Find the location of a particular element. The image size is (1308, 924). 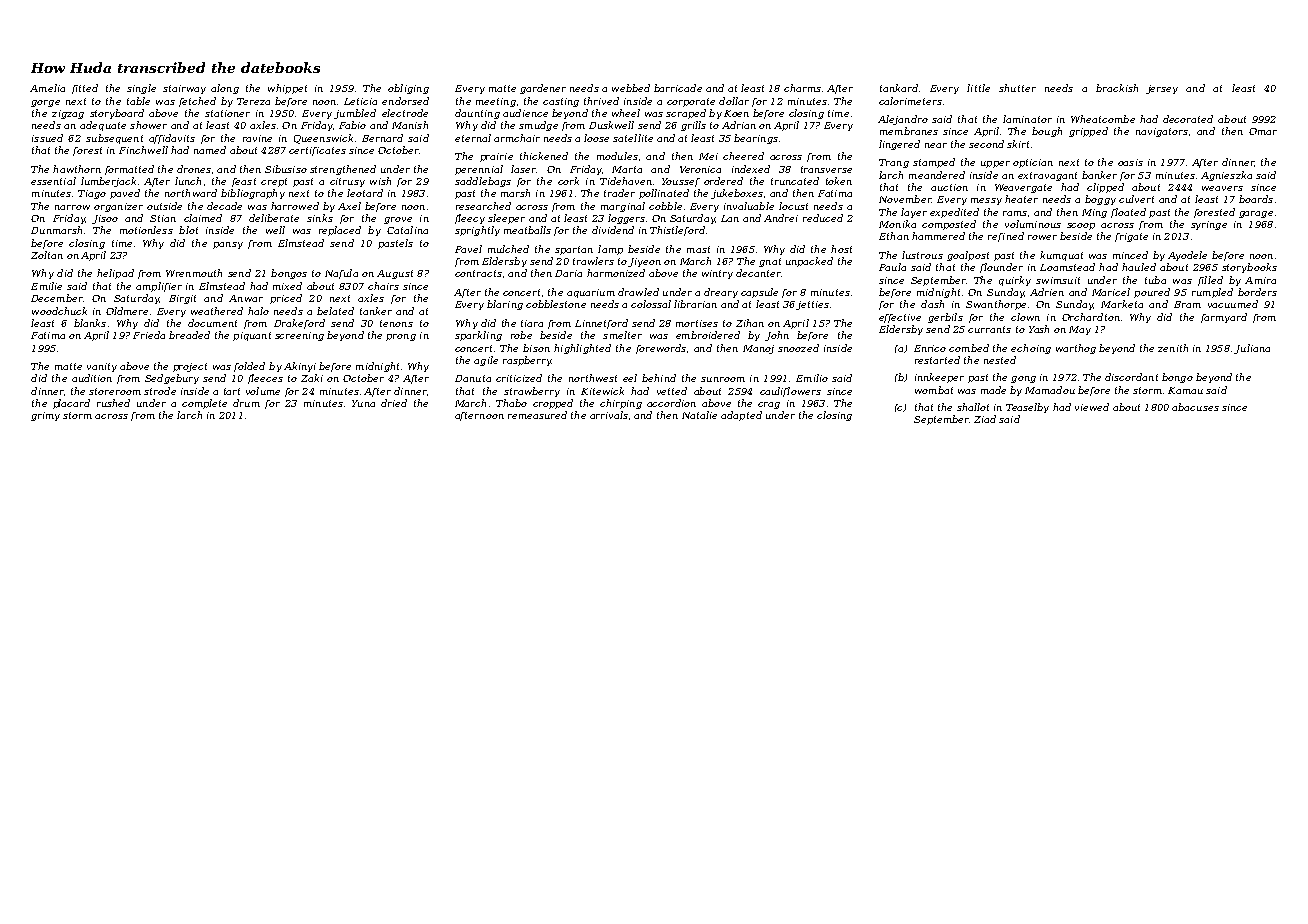

calorimeters is located at coordinates (910, 101).
